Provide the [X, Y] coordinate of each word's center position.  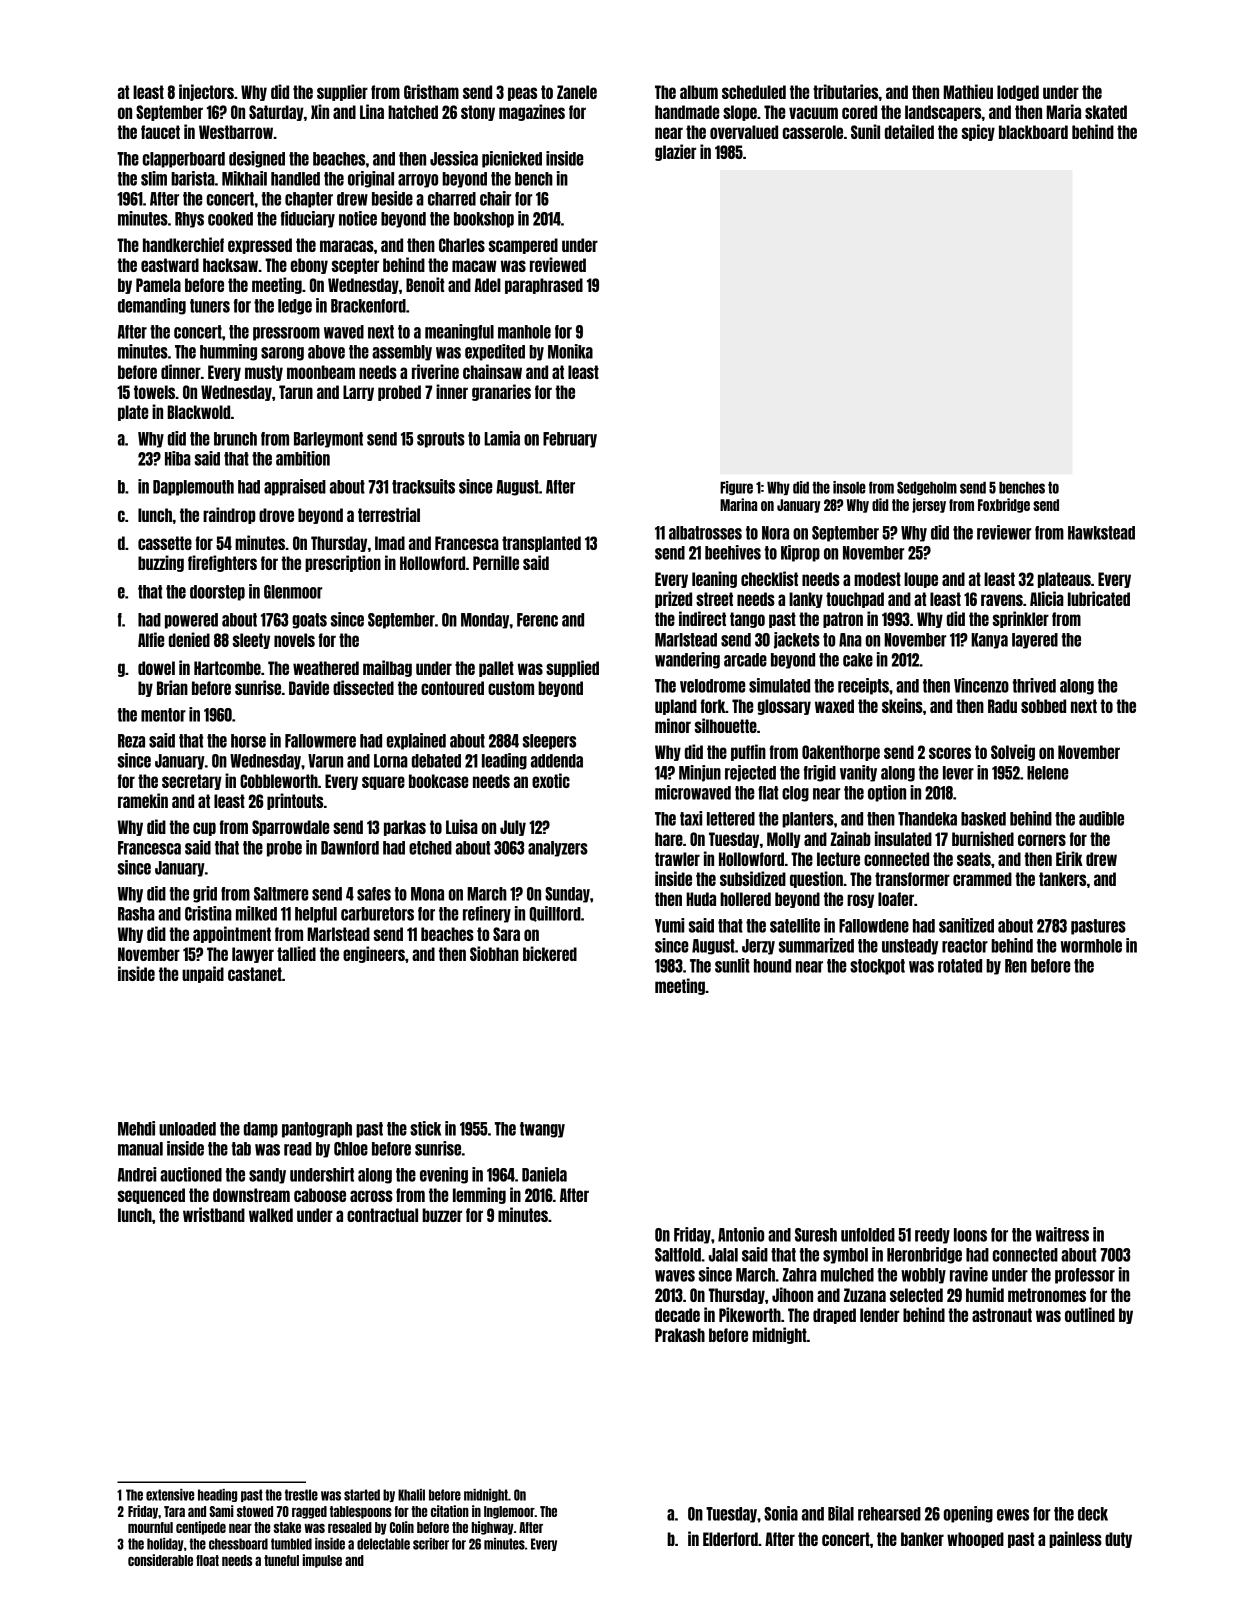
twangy [542, 1130]
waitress [1062, 1234]
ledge [295, 307]
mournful [150, 1527]
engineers [374, 954]
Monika [570, 351]
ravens [1002, 600]
